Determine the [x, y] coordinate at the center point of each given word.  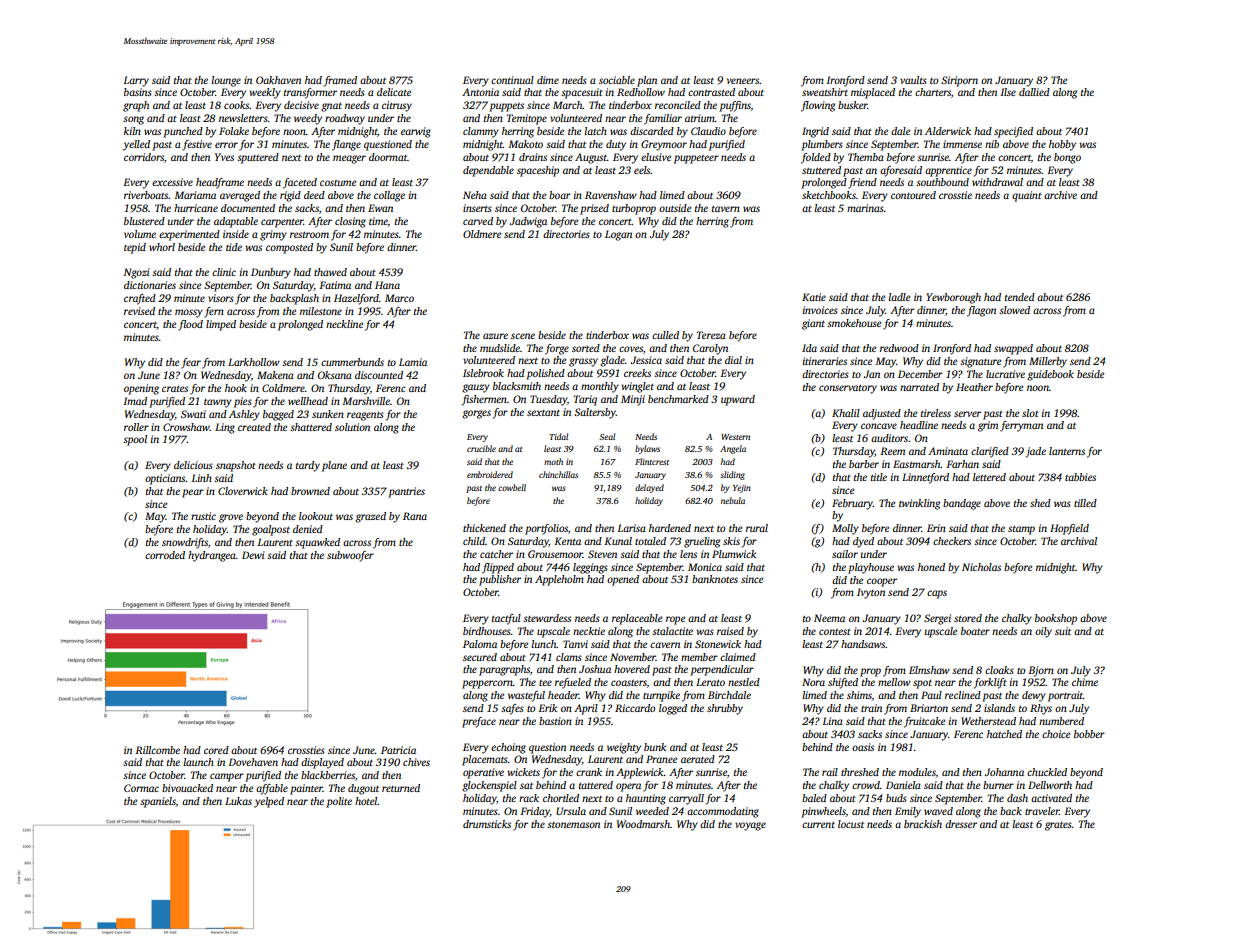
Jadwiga [528, 222]
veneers [743, 81]
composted [289, 248]
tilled [1085, 503]
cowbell [512, 487]
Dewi [253, 555]
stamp [1021, 530]
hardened [670, 528]
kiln [132, 131]
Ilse [1008, 92]
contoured [913, 195]
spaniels [158, 802]
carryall [686, 799]
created [254, 427]
